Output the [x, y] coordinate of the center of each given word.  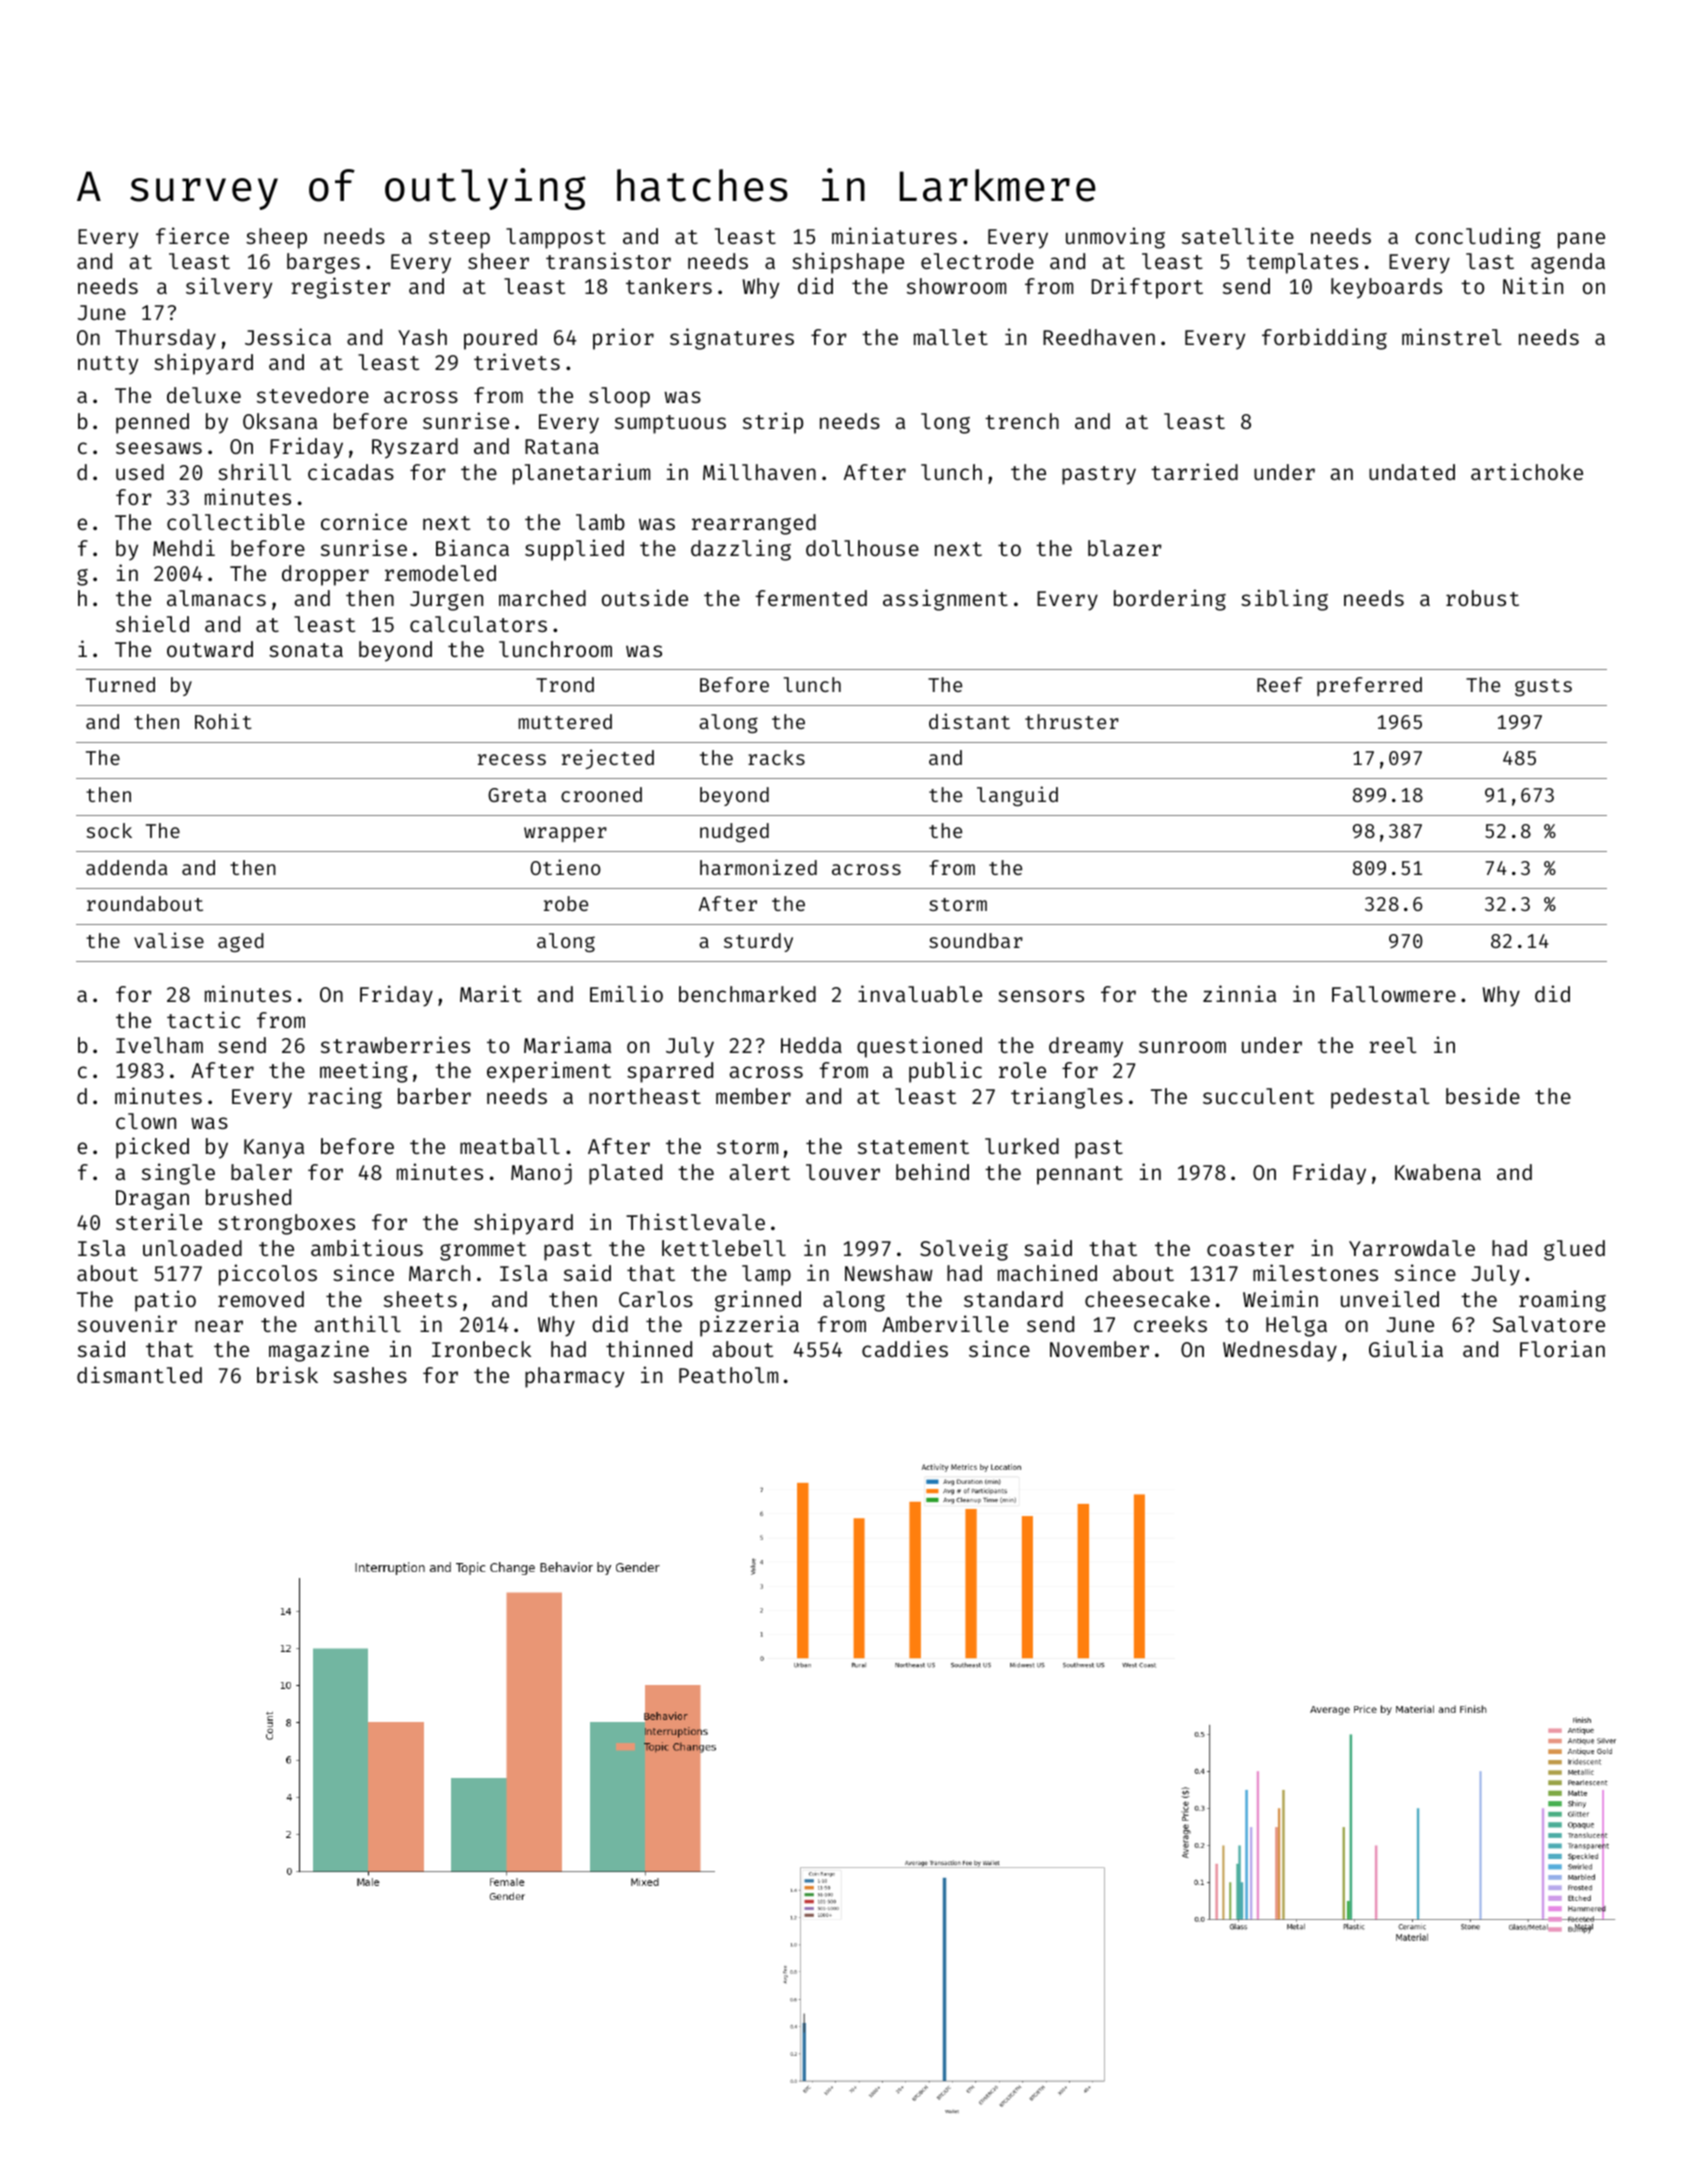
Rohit [223, 721]
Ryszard [415, 448]
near [219, 1326]
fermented [811, 598]
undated [1412, 472]
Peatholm [728, 1375]
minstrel [1452, 336]
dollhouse [862, 548]
